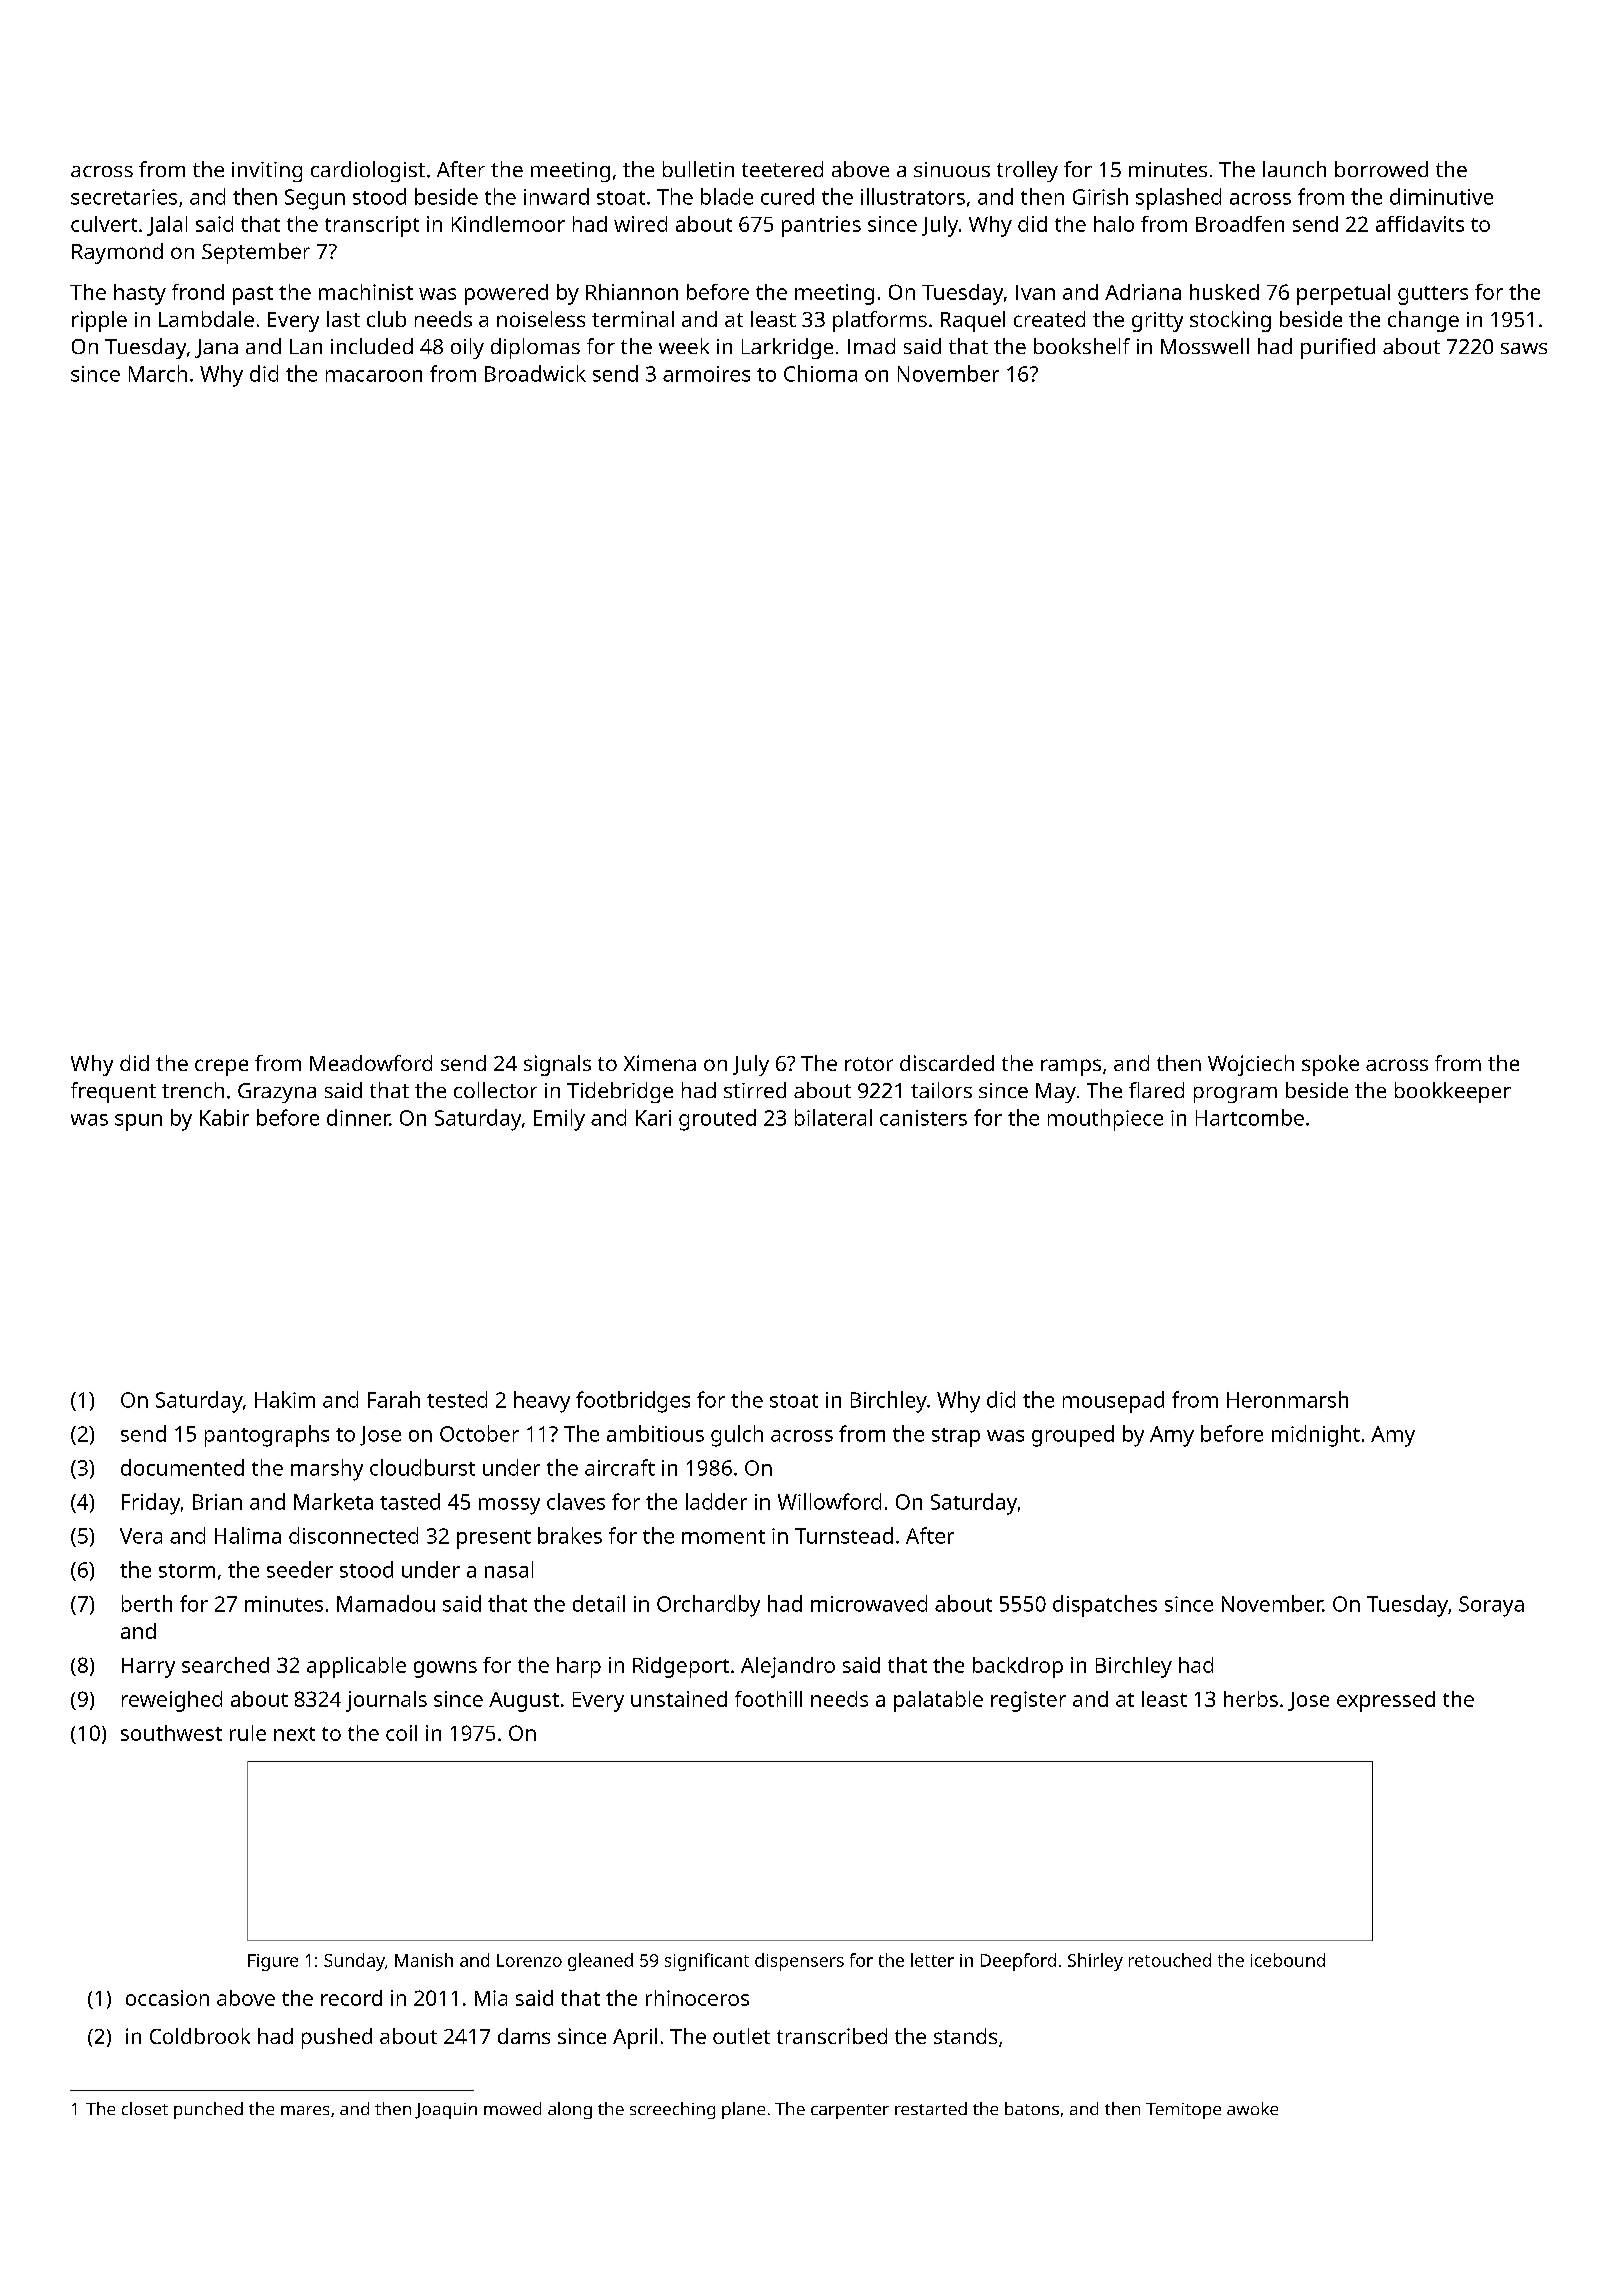  I want to click on strap, so click(956, 1437).
